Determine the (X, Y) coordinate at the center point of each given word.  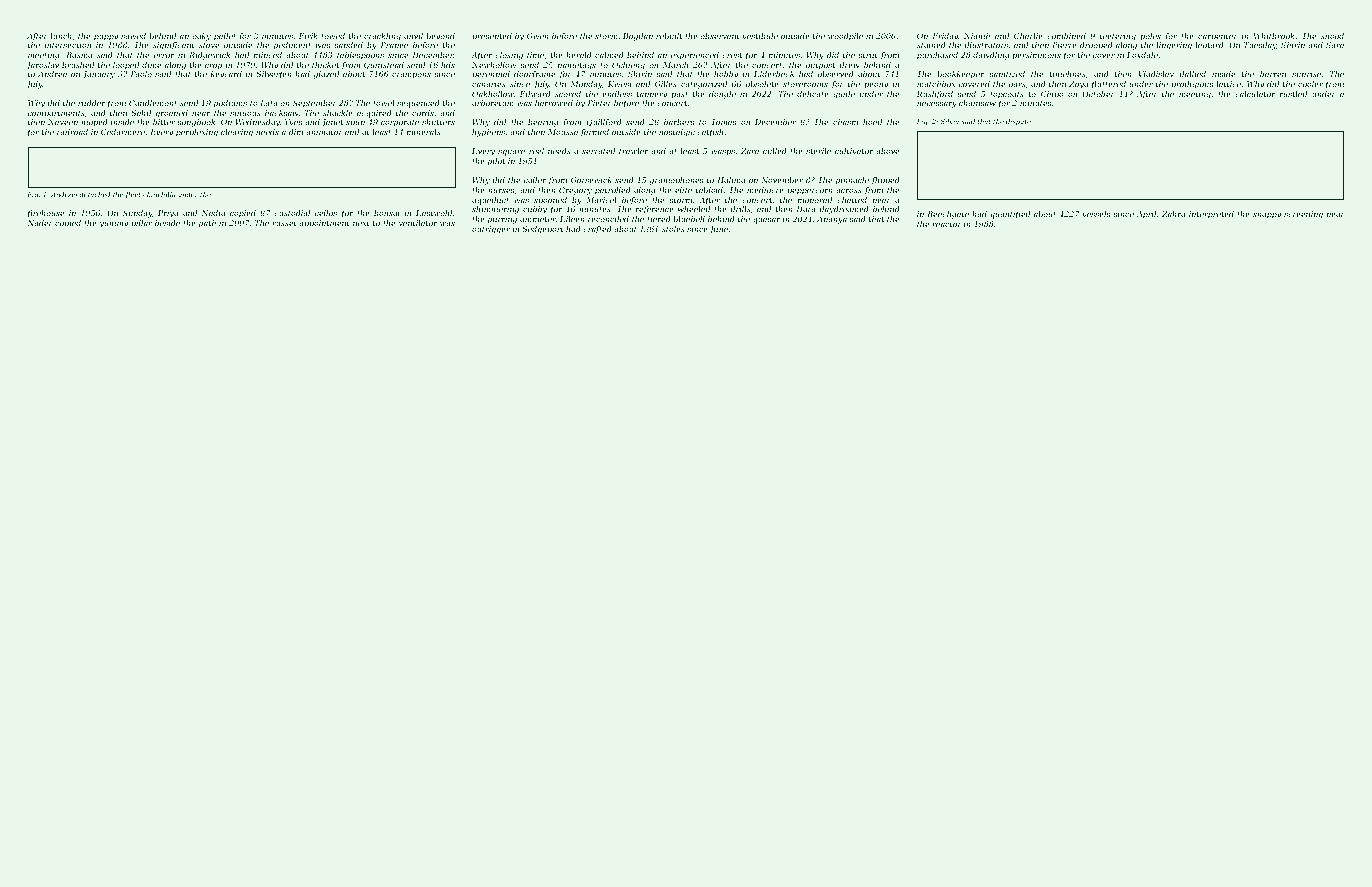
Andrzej (64, 195)
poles (1151, 36)
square (511, 153)
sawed (133, 36)
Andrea (52, 74)
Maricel (601, 200)
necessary (937, 105)
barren (1273, 74)
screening (1303, 215)
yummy (113, 225)
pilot (496, 162)
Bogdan (638, 37)
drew (849, 65)
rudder (92, 103)
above (887, 151)
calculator (1255, 94)
